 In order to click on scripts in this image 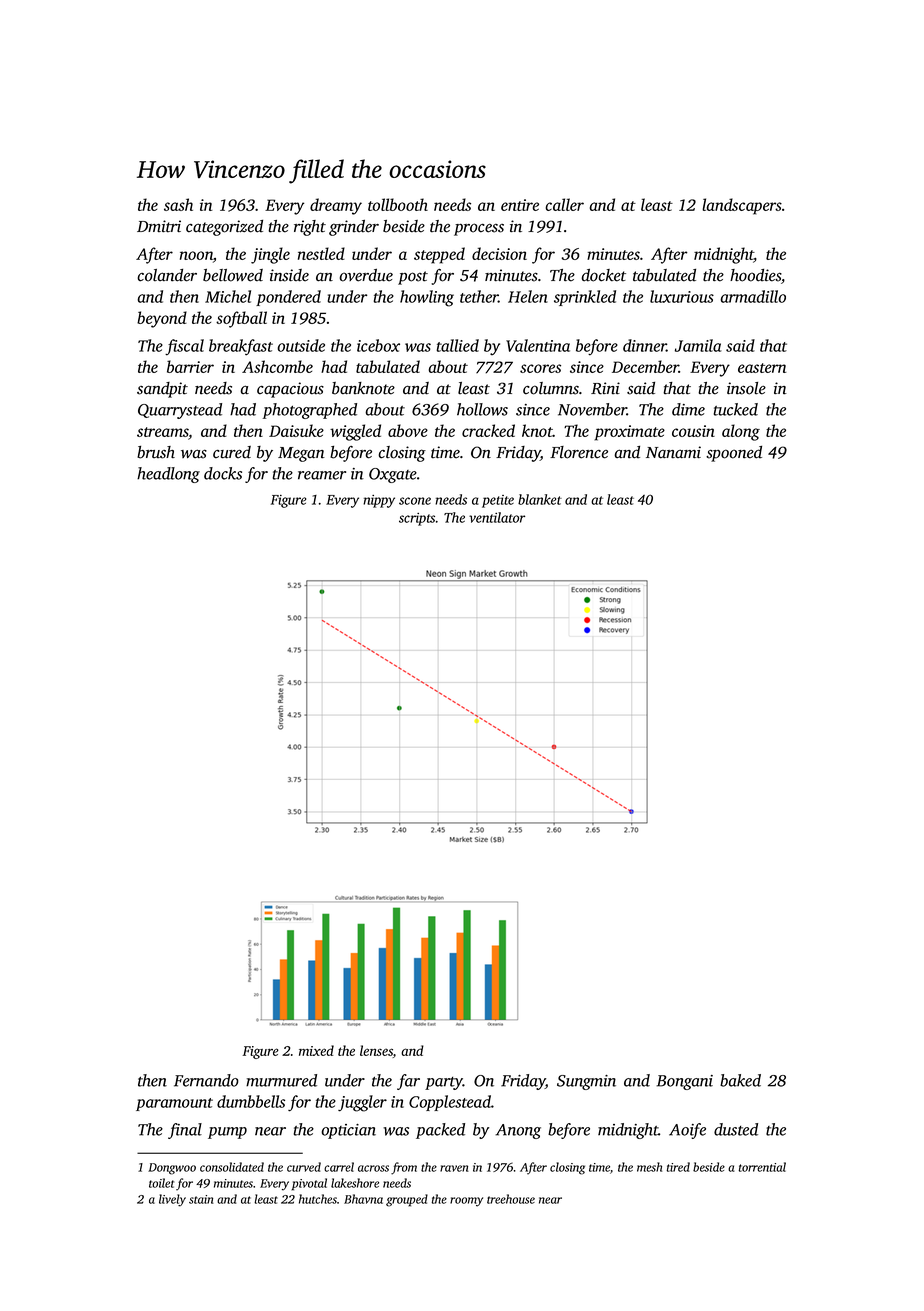, I will do `click(417, 519)`.
